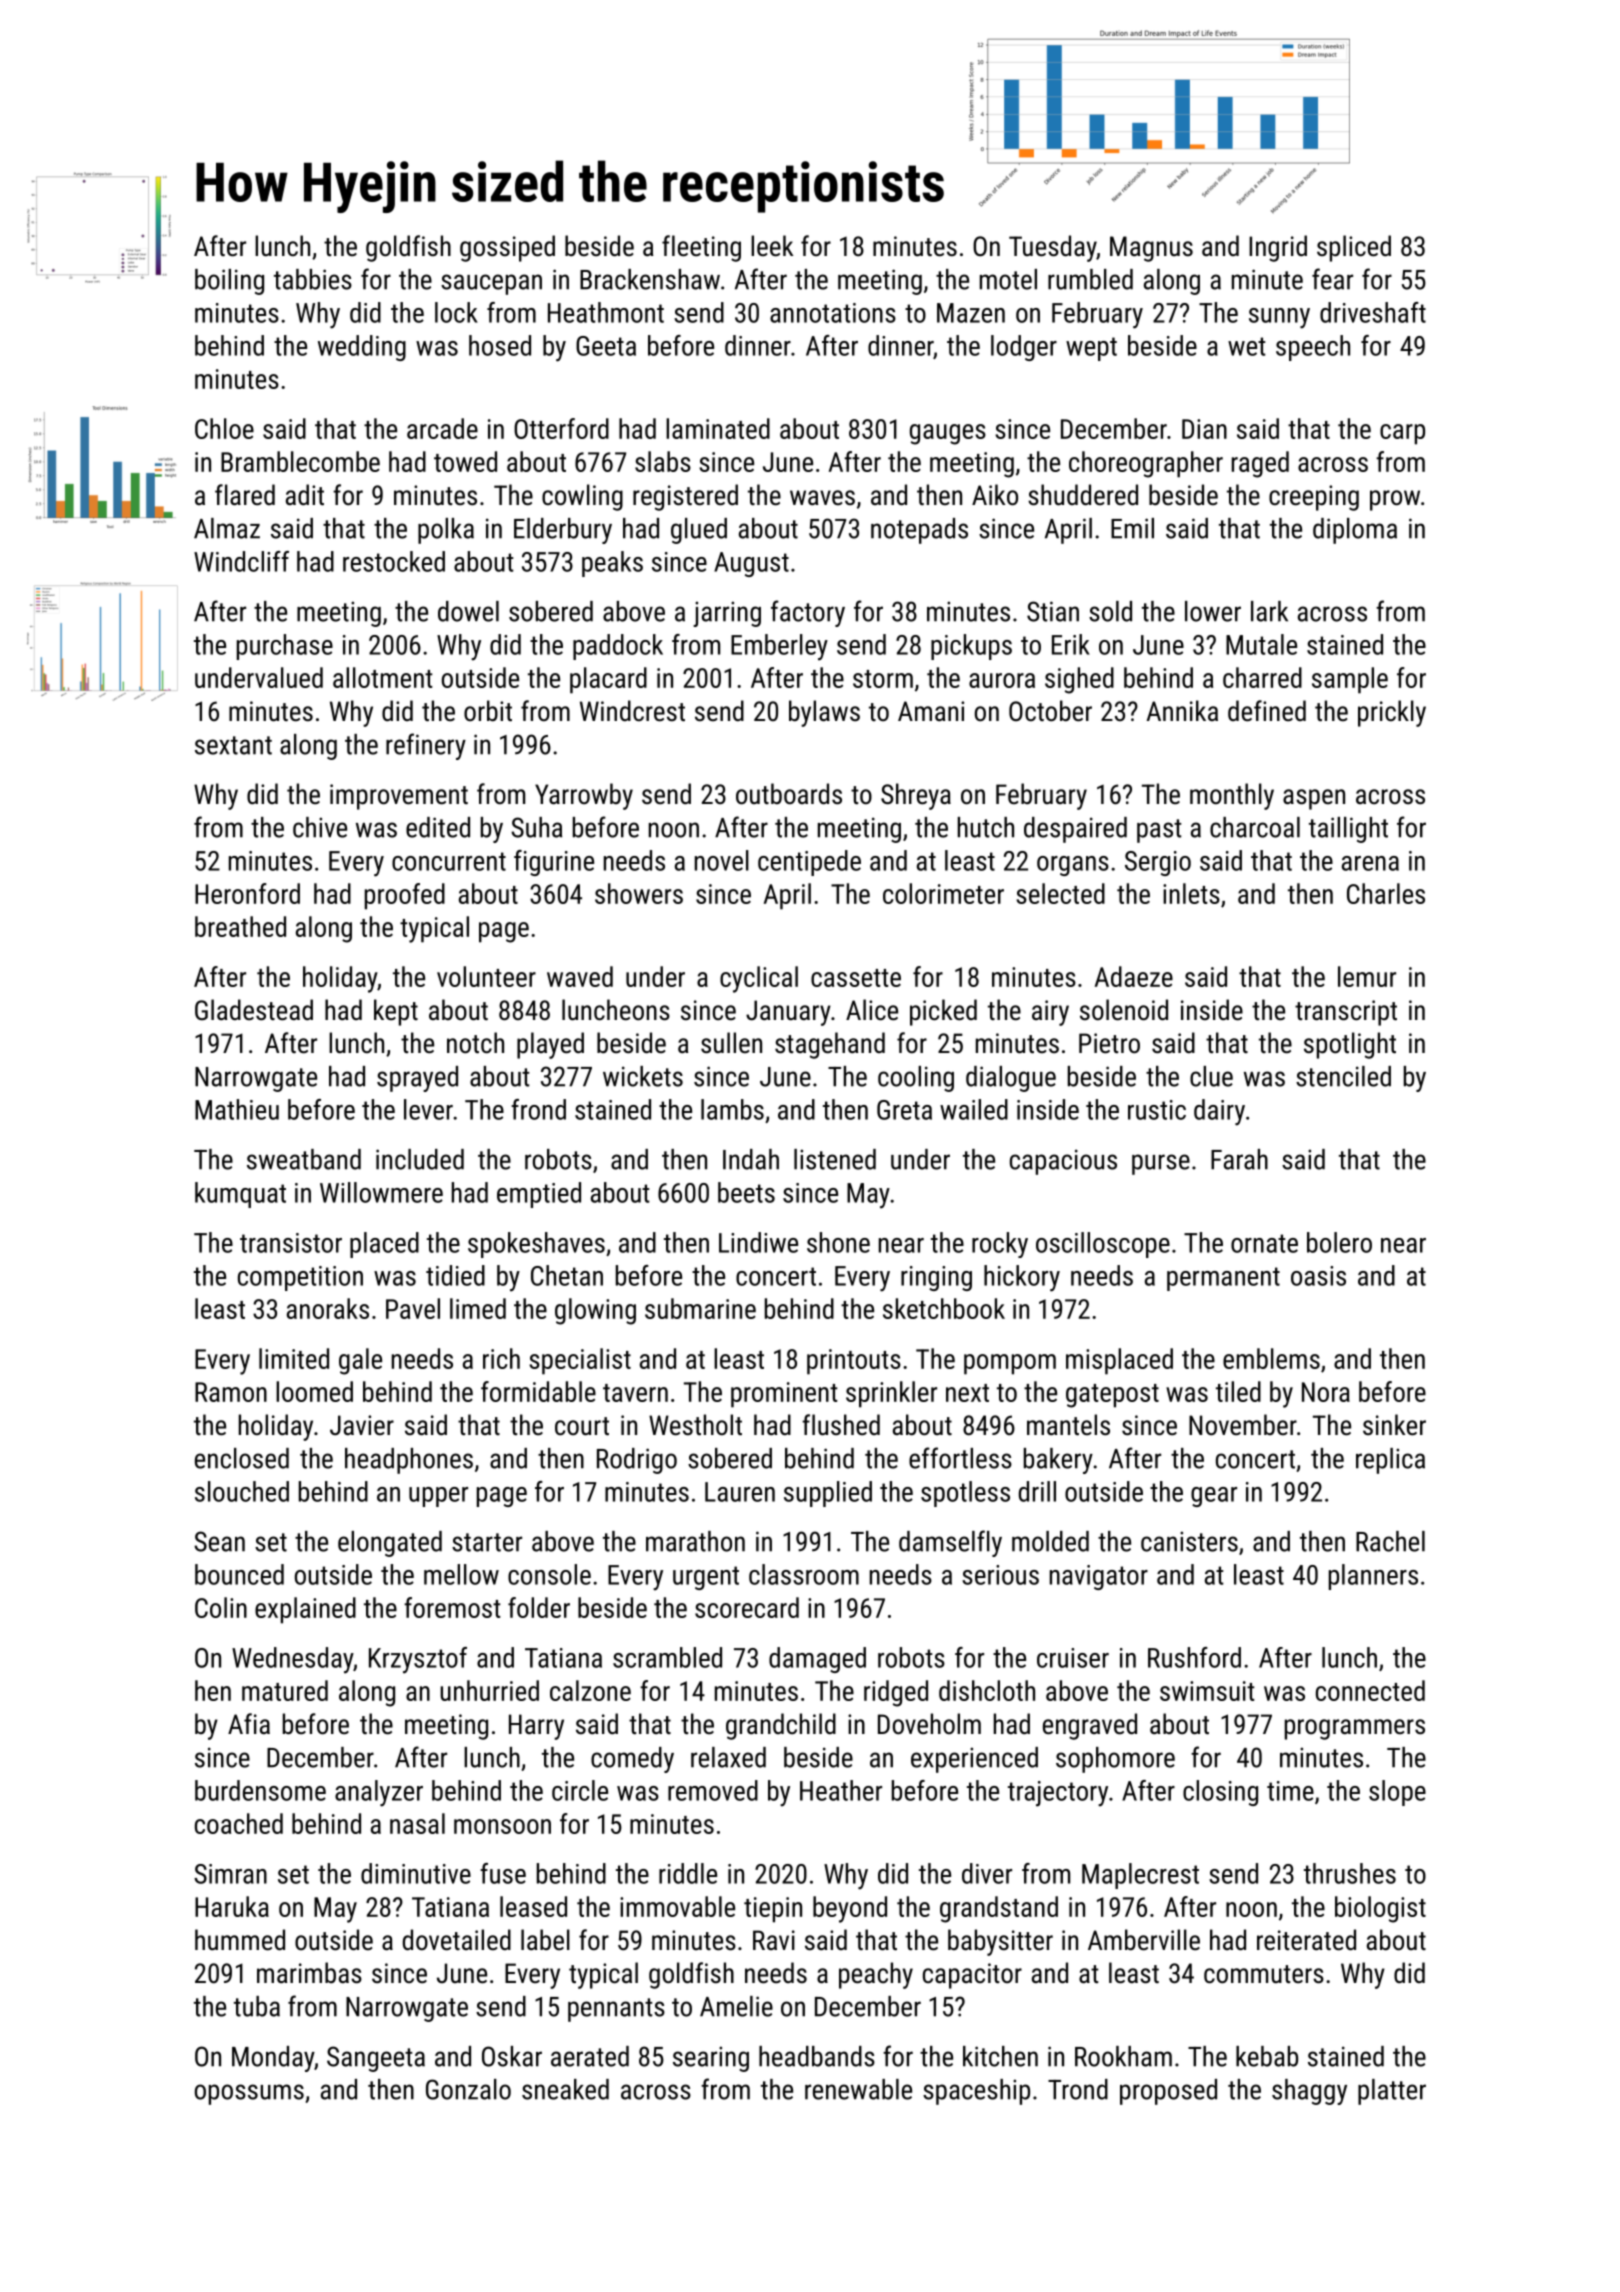 This document has width=1620, height=2292. What do you see at coordinates (856, 978) in the document?
I see `cassette` at bounding box center [856, 978].
